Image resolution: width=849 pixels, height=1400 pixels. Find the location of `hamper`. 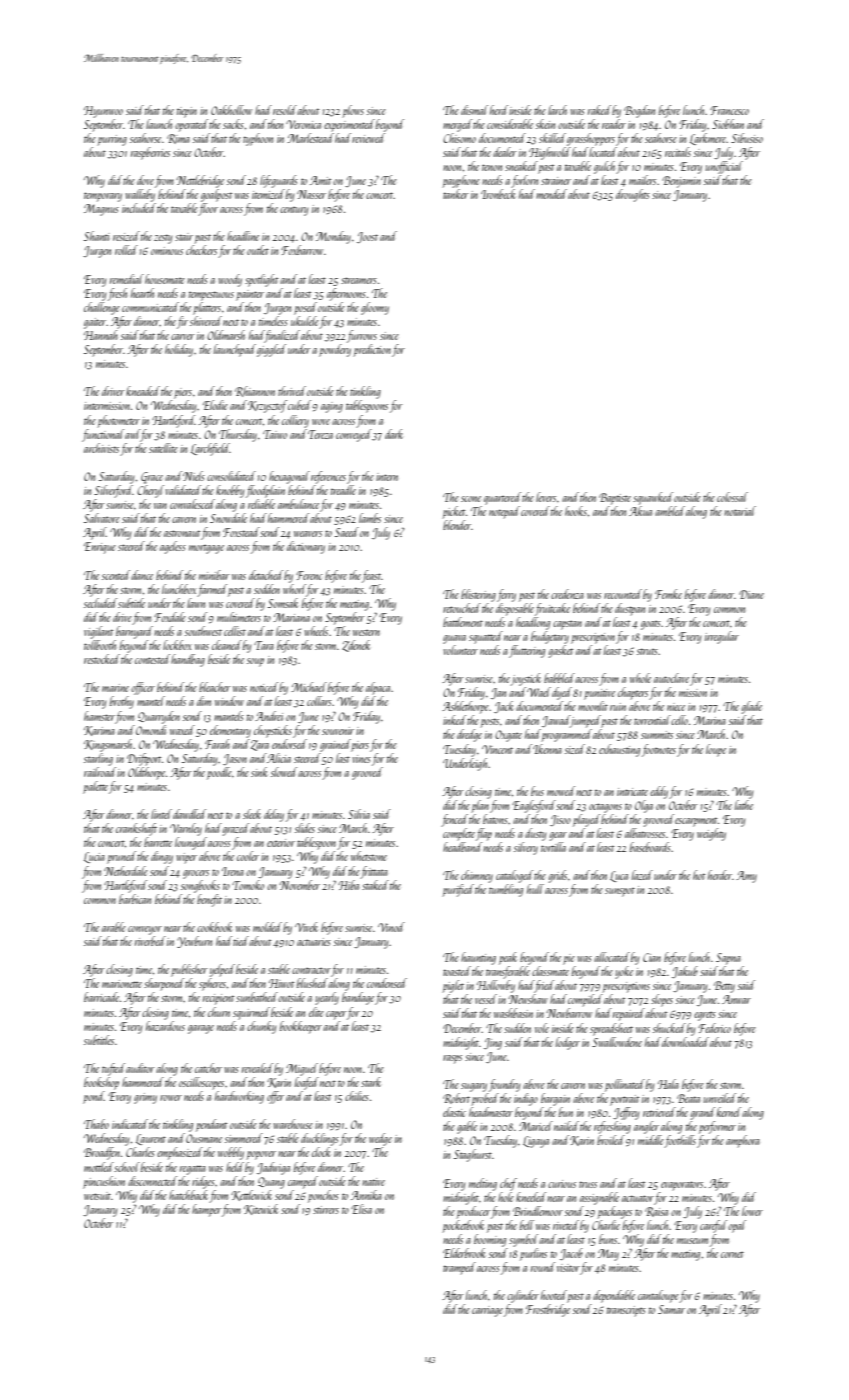

hamper is located at coordinates (207, 1210).
